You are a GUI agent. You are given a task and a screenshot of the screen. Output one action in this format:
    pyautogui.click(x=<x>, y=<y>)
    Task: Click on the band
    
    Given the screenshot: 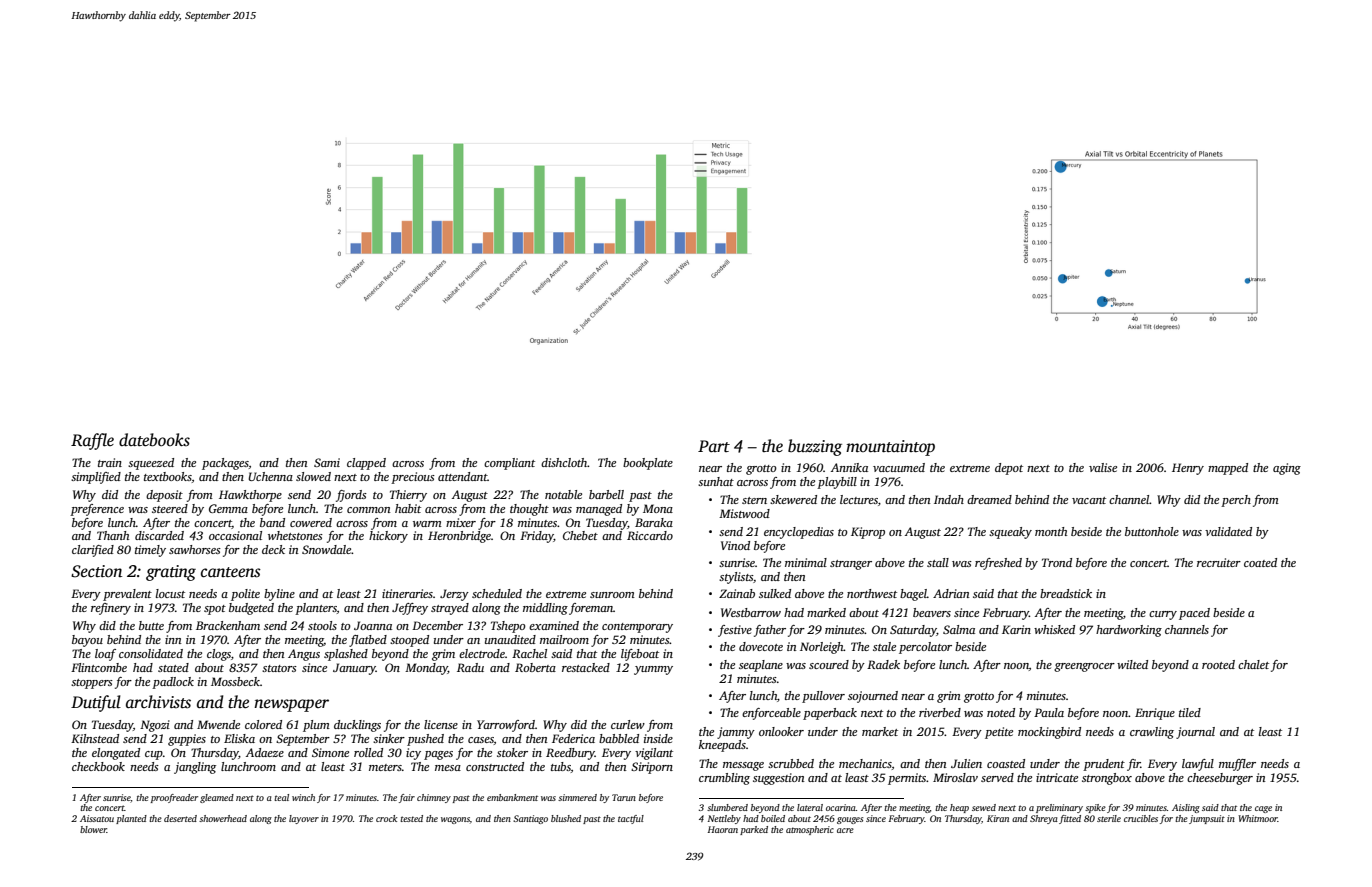 What is the action you would take?
    pyautogui.click(x=272, y=522)
